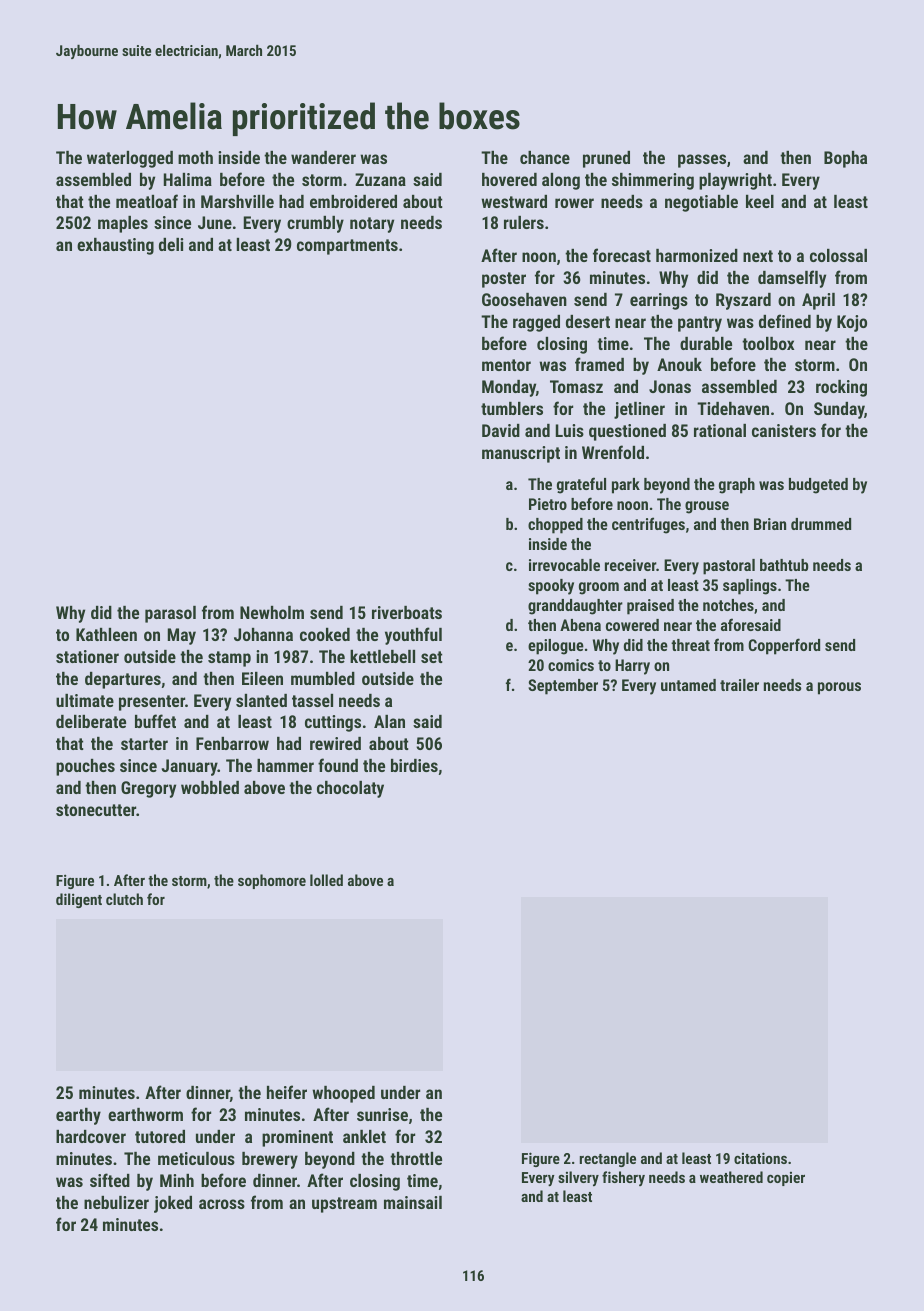  Describe the element at coordinates (115, 246) in the page. I see `exhausting` at that location.
